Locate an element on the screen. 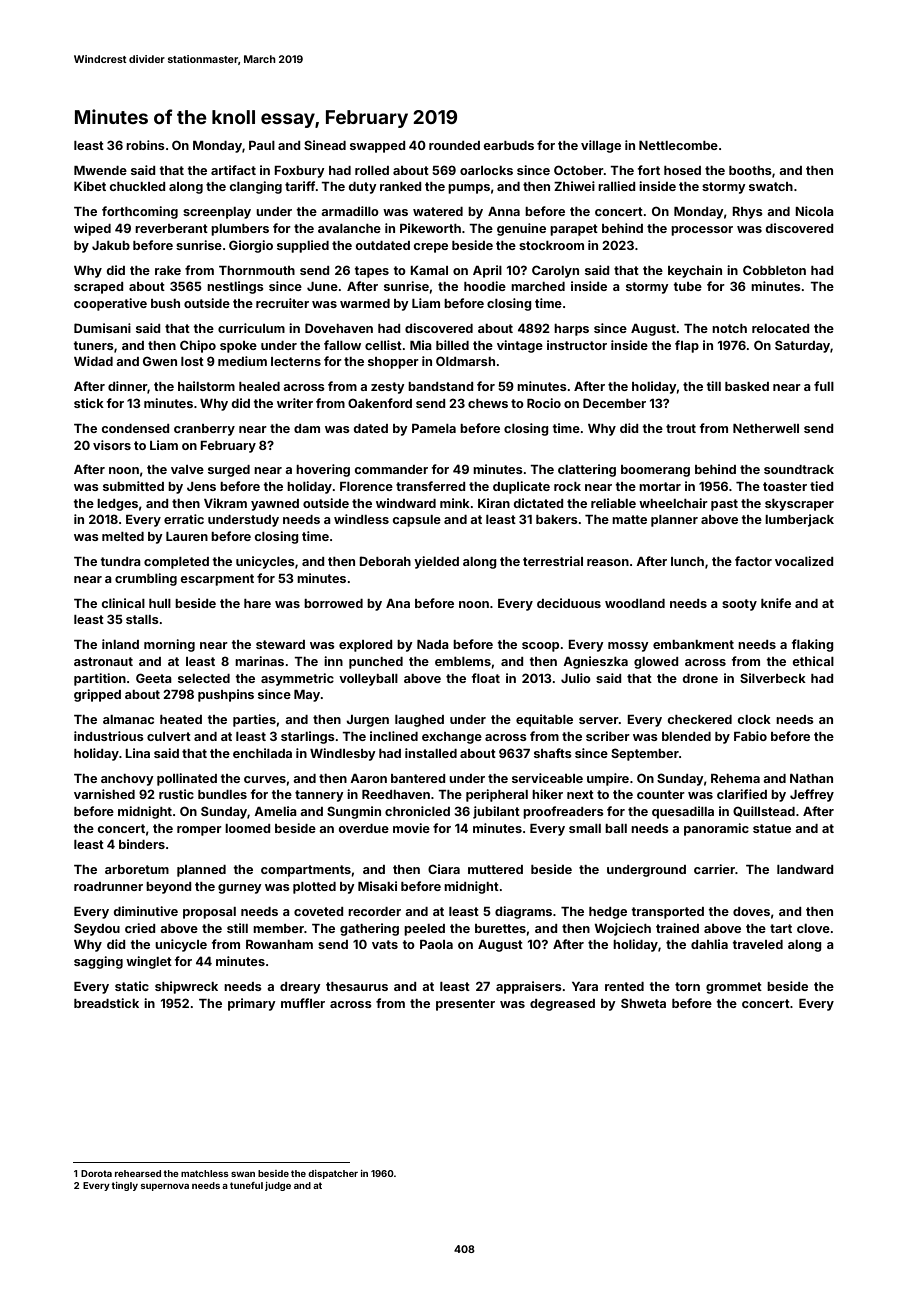  borrowed is located at coordinates (333, 603).
